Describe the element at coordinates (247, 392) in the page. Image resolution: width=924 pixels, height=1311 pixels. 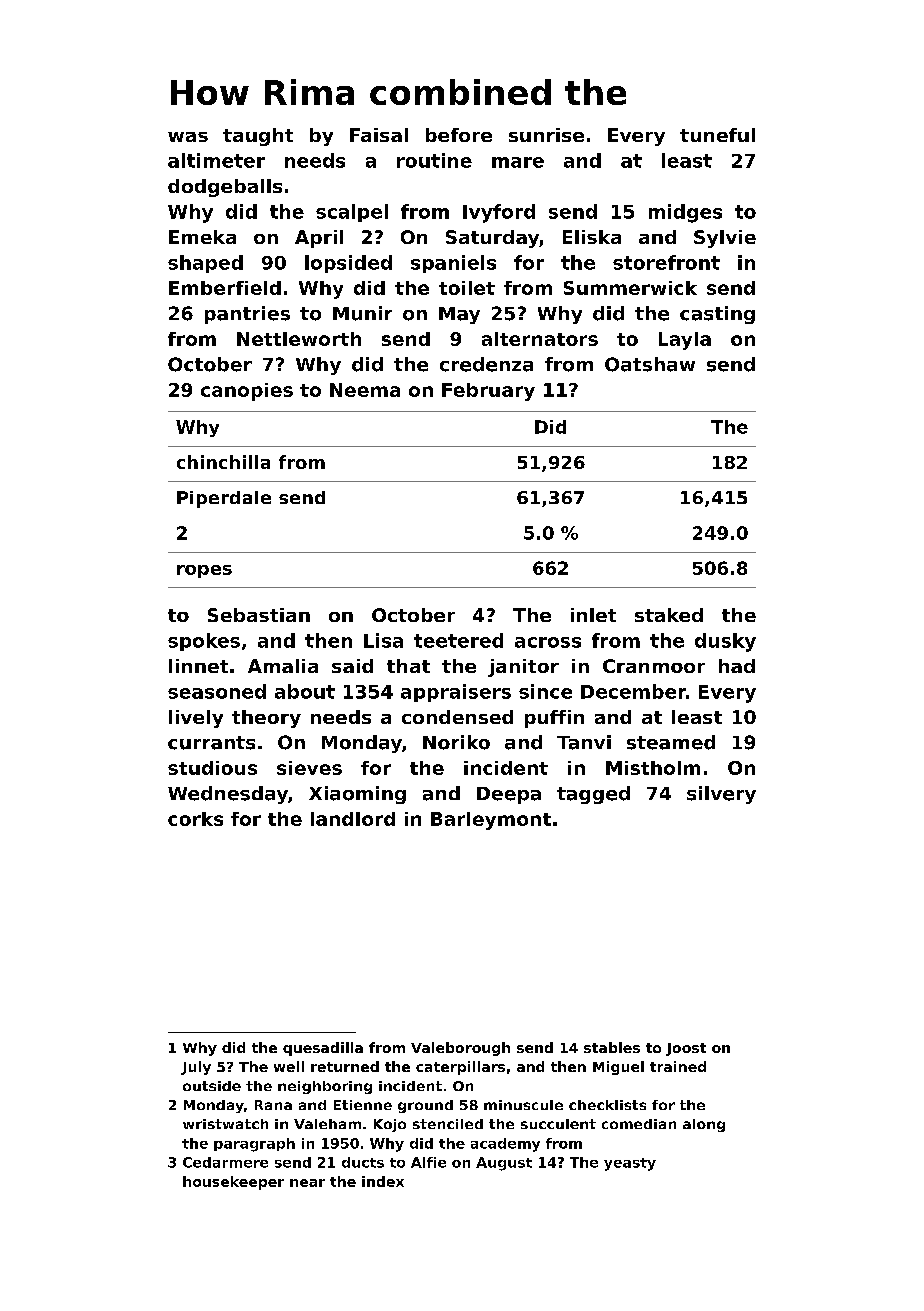
I see `canopies` at that location.
